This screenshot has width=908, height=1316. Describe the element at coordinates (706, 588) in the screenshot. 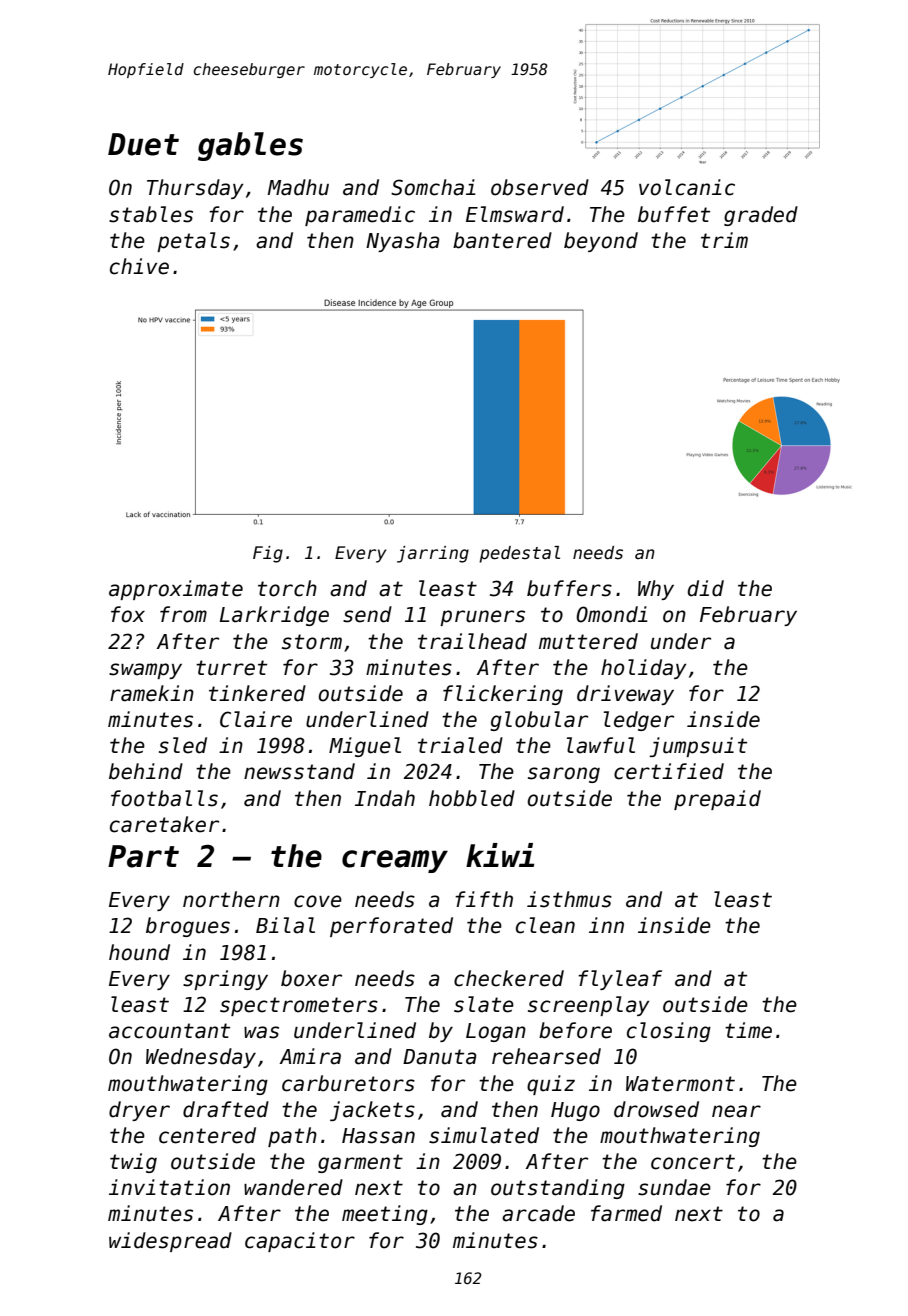

I see `did` at that location.
